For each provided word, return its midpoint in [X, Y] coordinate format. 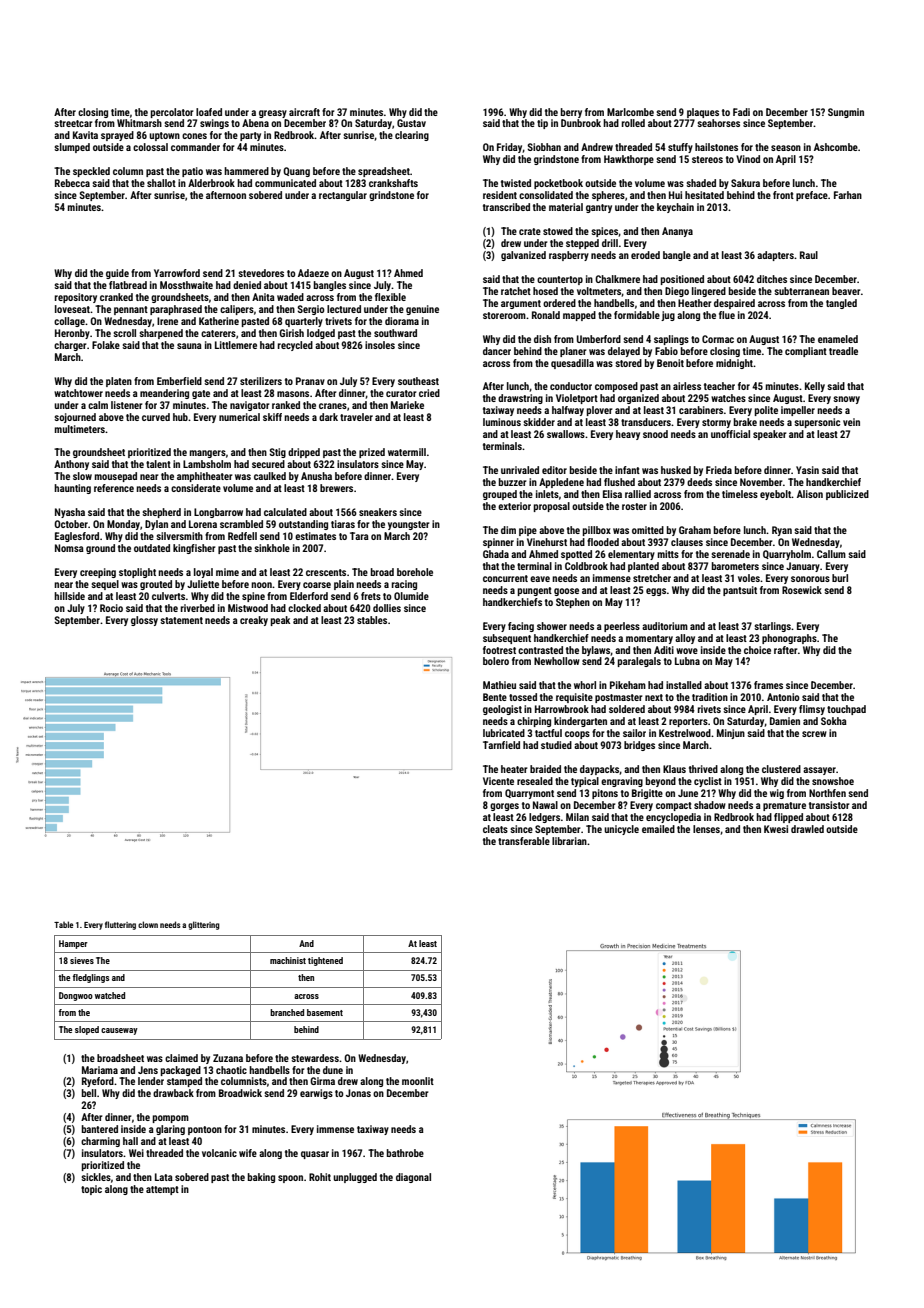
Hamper [73, 944]
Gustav [411, 123]
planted [643, 567]
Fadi [741, 112]
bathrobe [405, 1153]
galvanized [523, 256]
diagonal [413, 1178]
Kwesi [776, 829]
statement [182, 620]
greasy [273, 114]
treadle [843, 351]
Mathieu [499, 685]
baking [261, 1178]
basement [325, 1012]
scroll [125, 333]
